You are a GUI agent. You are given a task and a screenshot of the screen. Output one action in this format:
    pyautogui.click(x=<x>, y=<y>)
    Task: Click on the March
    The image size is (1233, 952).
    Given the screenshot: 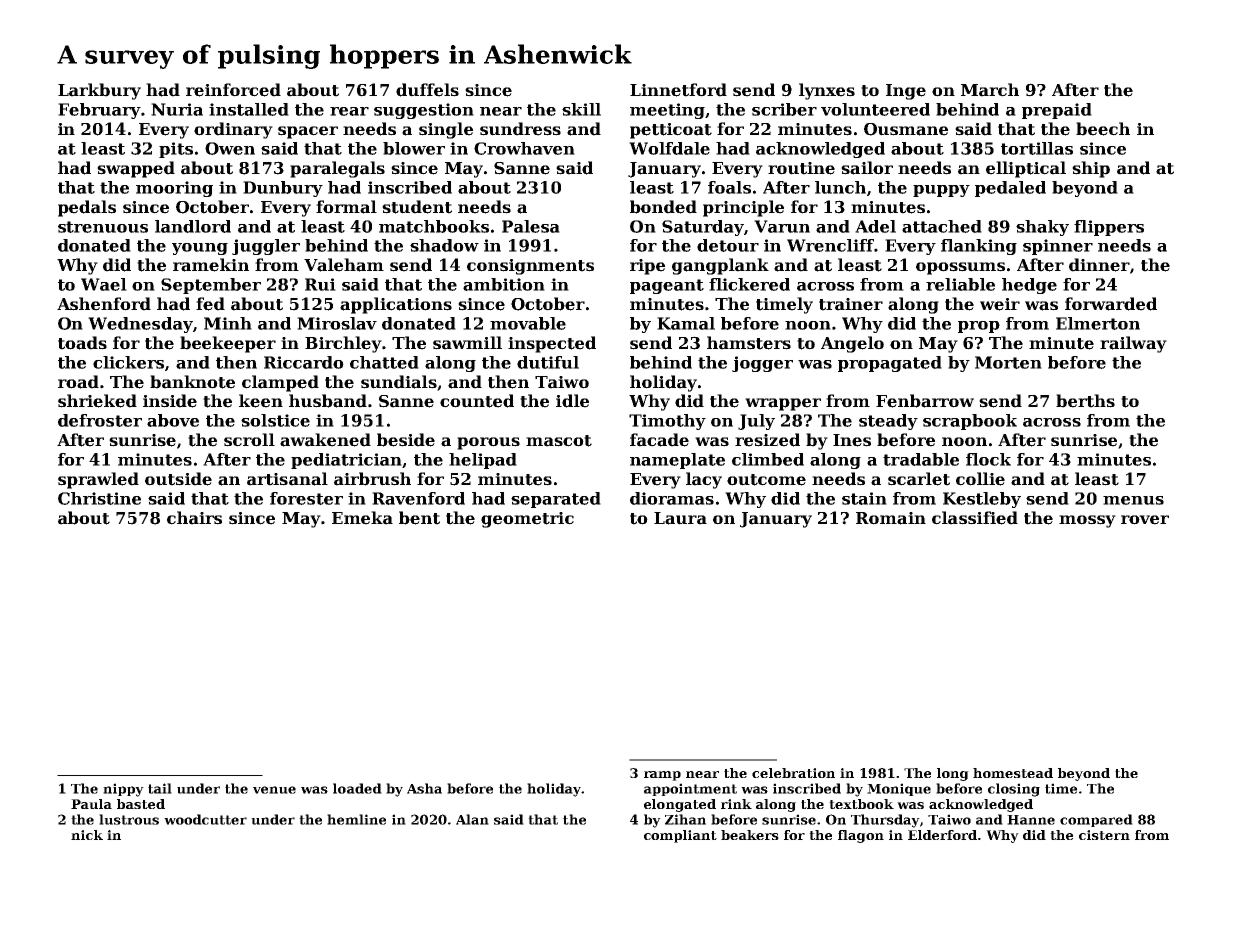 What is the action you would take?
    pyautogui.click(x=990, y=90)
